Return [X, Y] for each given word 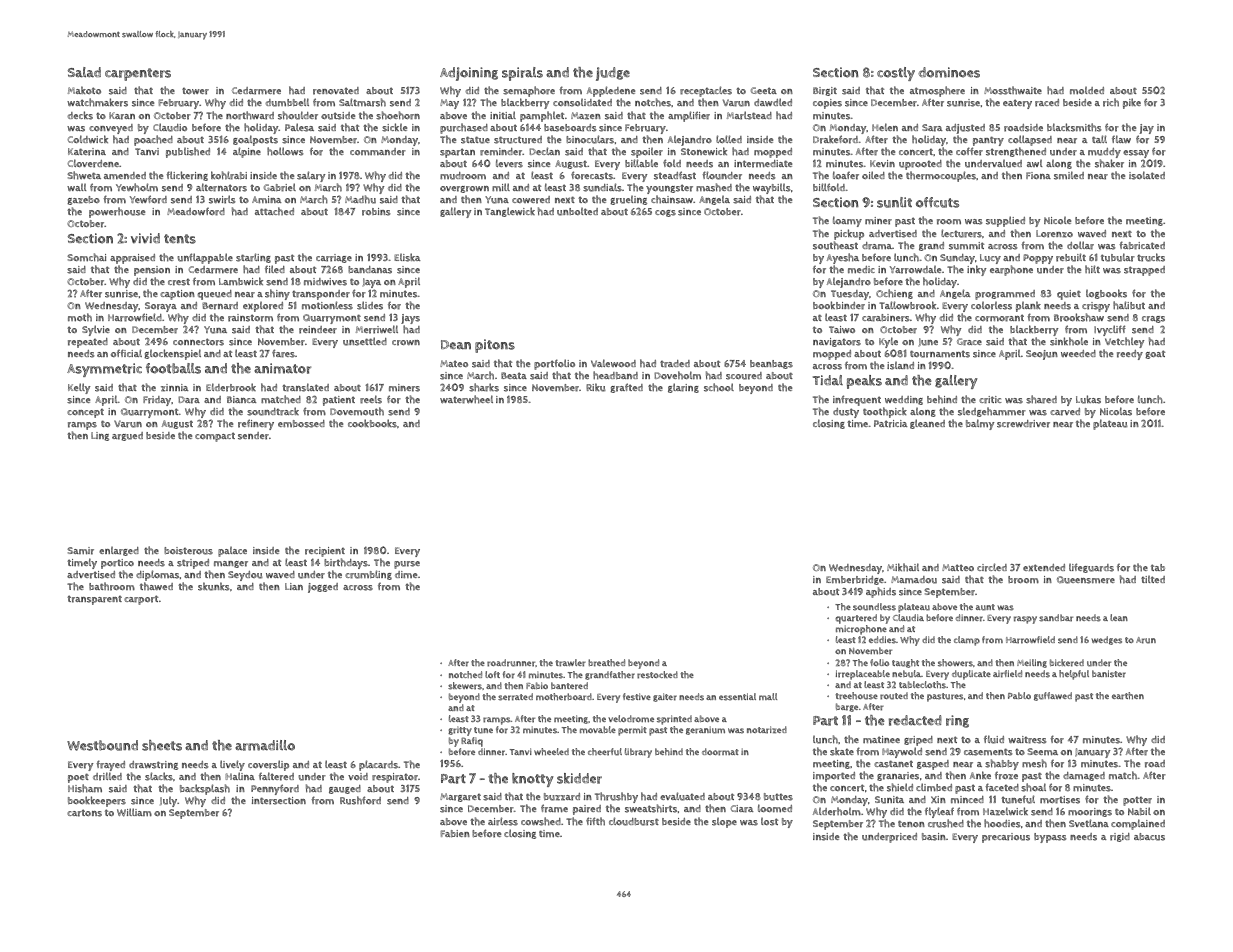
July [168, 802]
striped [193, 564]
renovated [336, 91]
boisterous [188, 551]
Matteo [958, 567]
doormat [720, 752]
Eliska [407, 257]
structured [518, 140]
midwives [325, 282]
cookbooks [372, 423]
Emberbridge [855, 580]
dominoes [949, 72]
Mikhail [903, 567]
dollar [1080, 245]
